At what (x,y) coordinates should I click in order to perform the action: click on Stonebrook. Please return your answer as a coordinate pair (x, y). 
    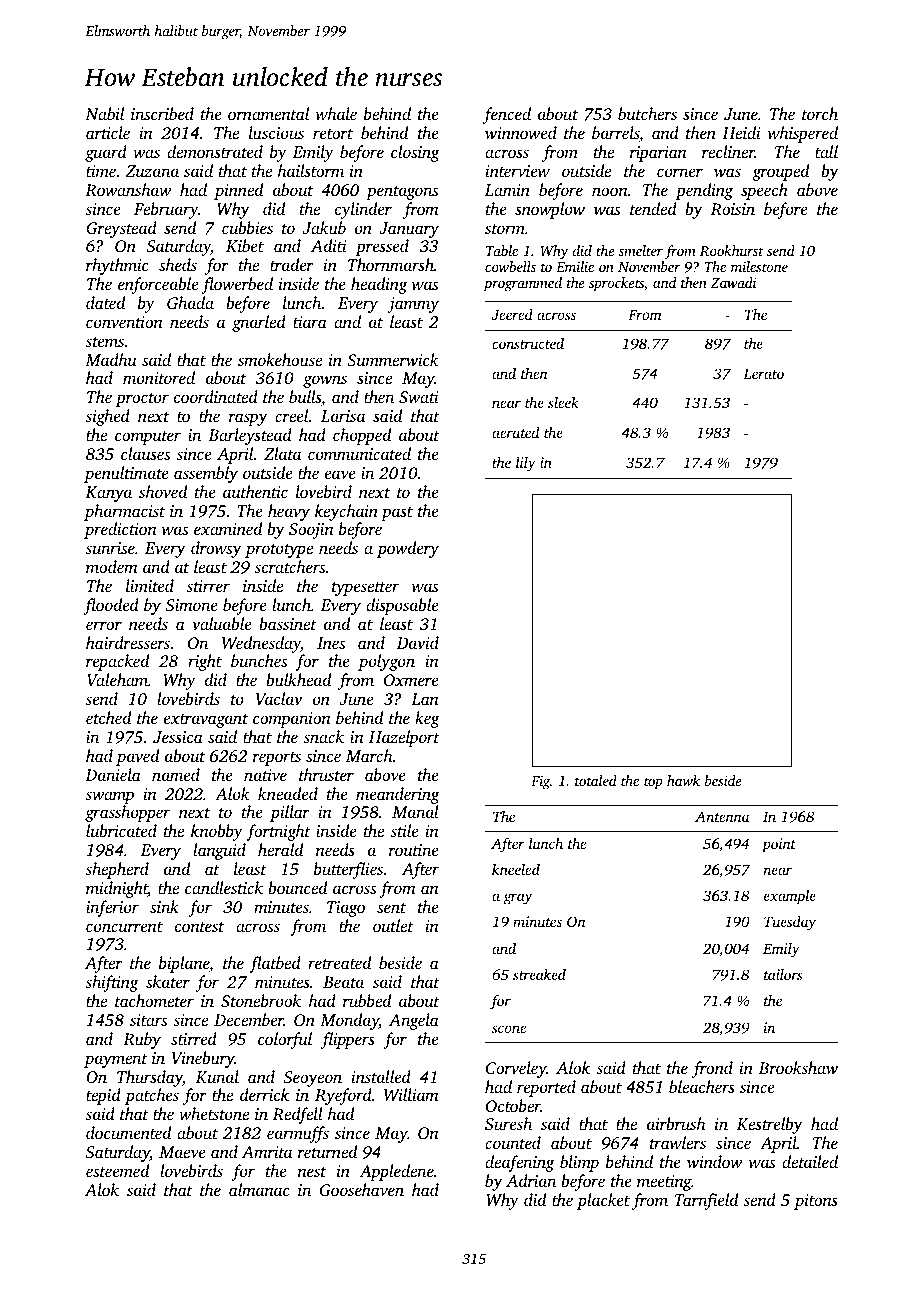
    Looking at the image, I should click on (261, 1001).
